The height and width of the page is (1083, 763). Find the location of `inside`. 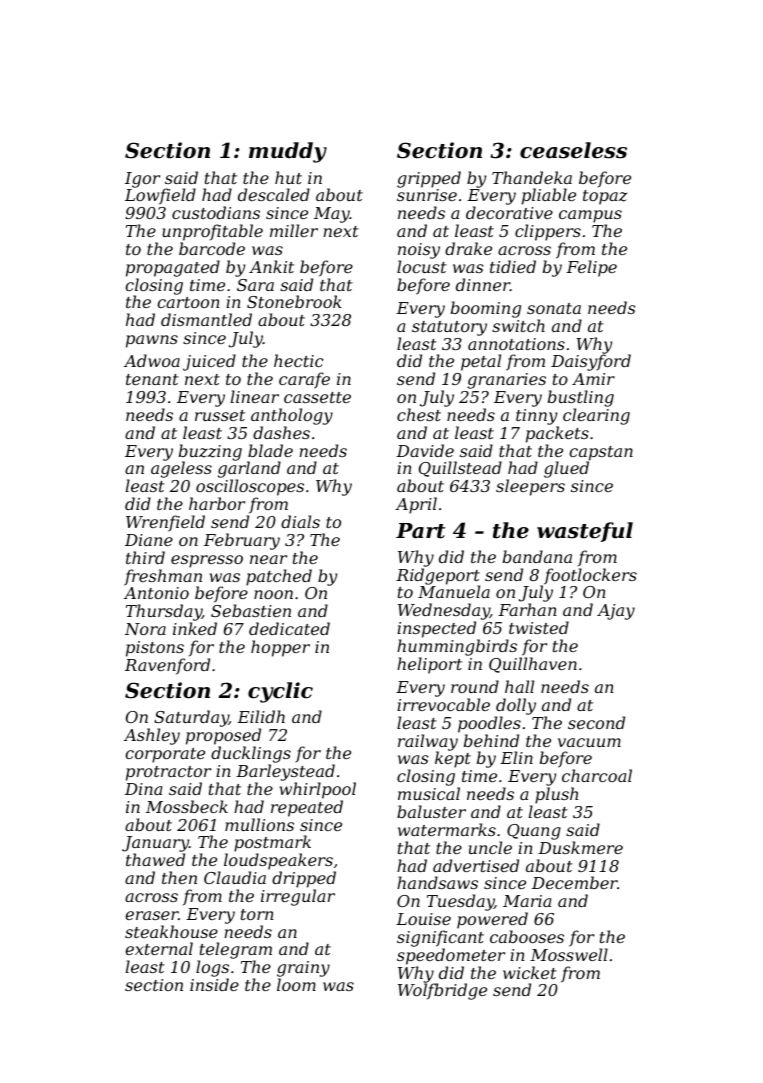

inside is located at coordinates (214, 984).
